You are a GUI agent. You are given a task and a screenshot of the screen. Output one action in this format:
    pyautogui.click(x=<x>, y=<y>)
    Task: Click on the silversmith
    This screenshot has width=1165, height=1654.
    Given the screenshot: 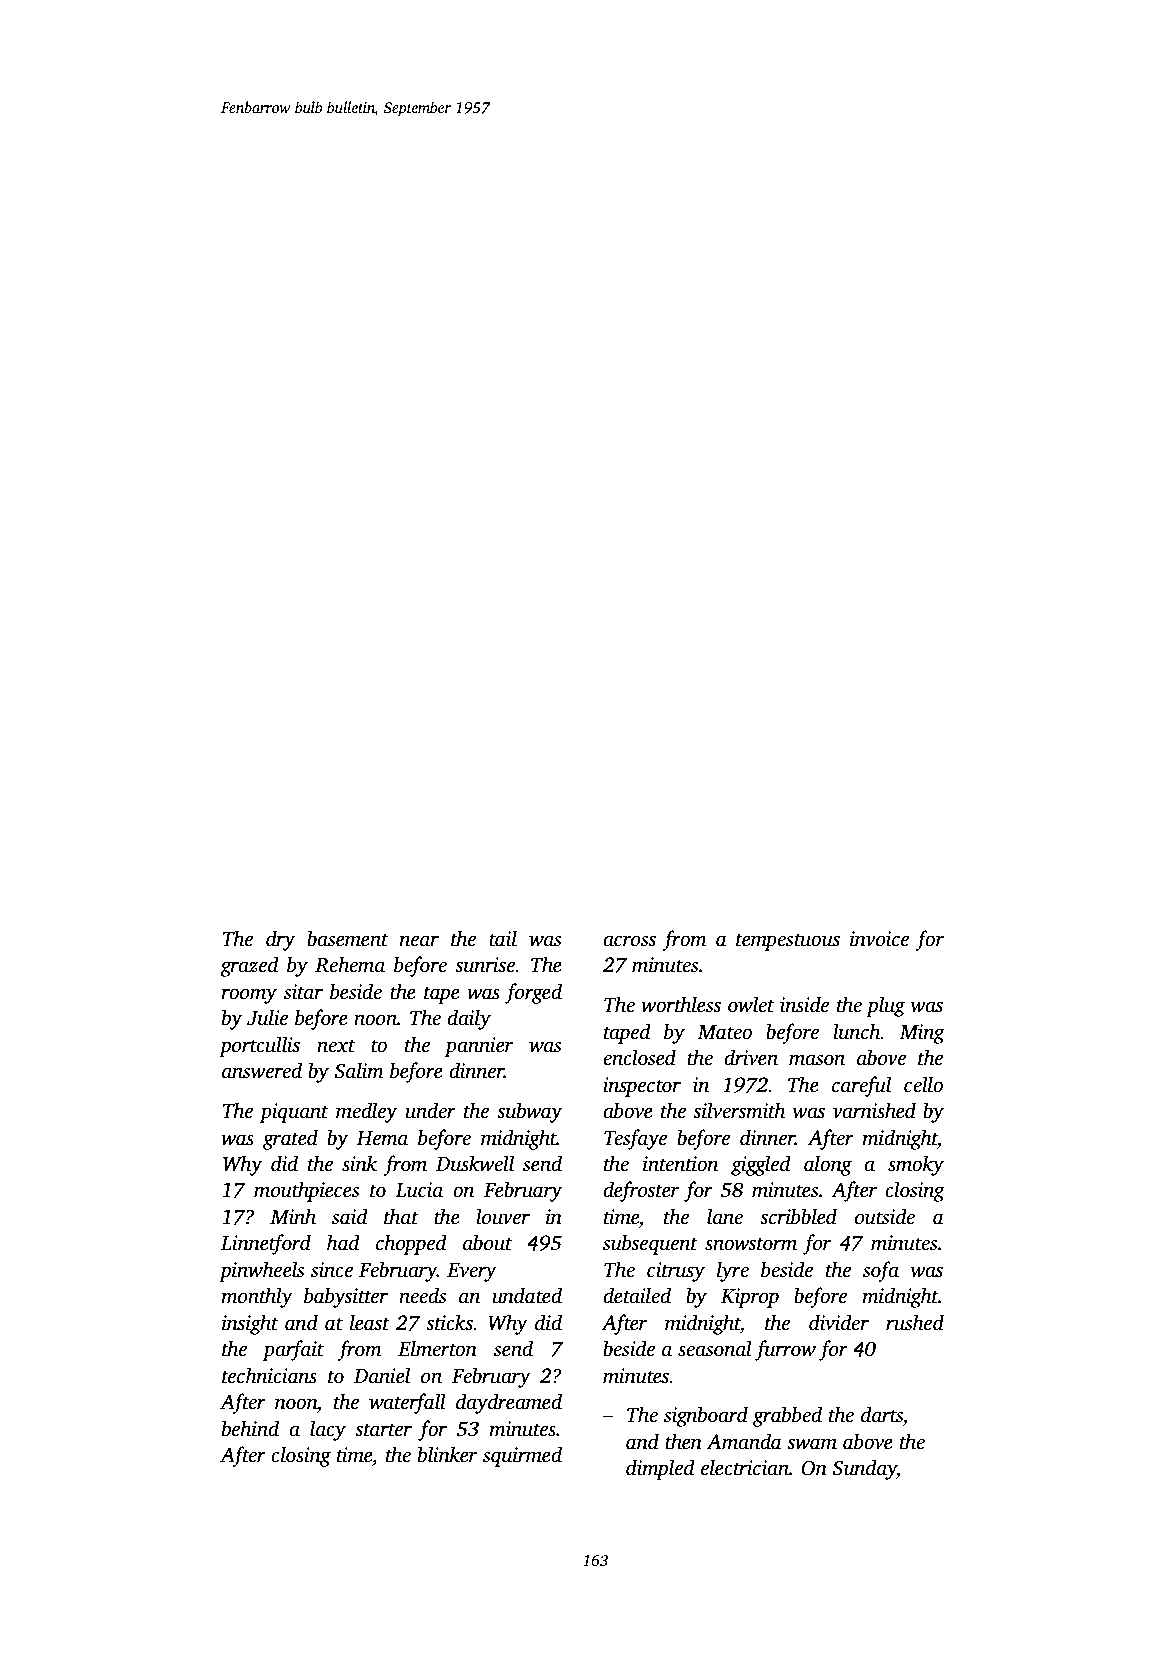 What is the action you would take?
    pyautogui.click(x=739, y=1110)
